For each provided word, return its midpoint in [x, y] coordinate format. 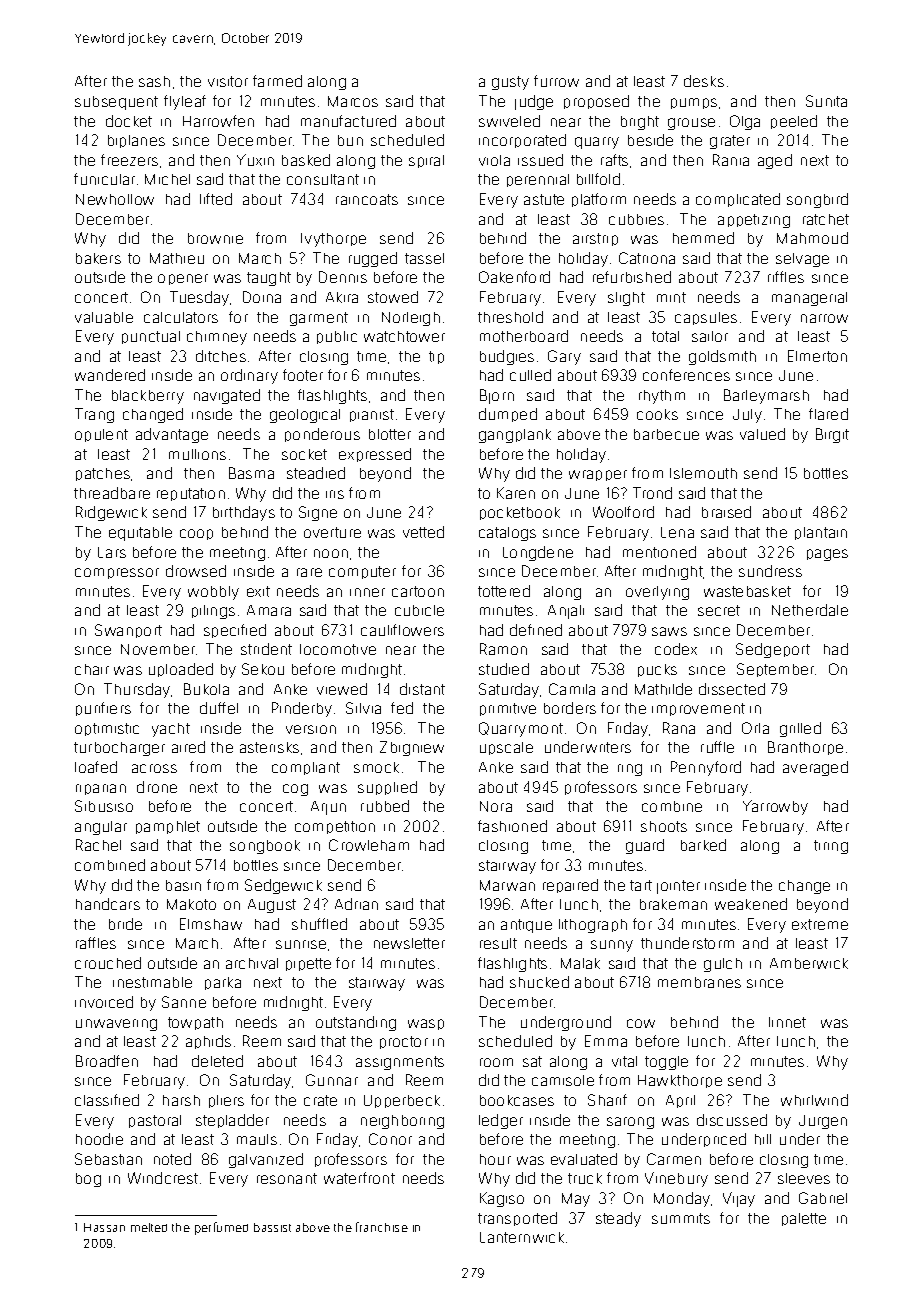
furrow [556, 81]
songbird [817, 200]
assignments [400, 1063]
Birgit [832, 435]
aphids [208, 1042]
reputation [191, 494]
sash [154, 81]
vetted [423, 532]
